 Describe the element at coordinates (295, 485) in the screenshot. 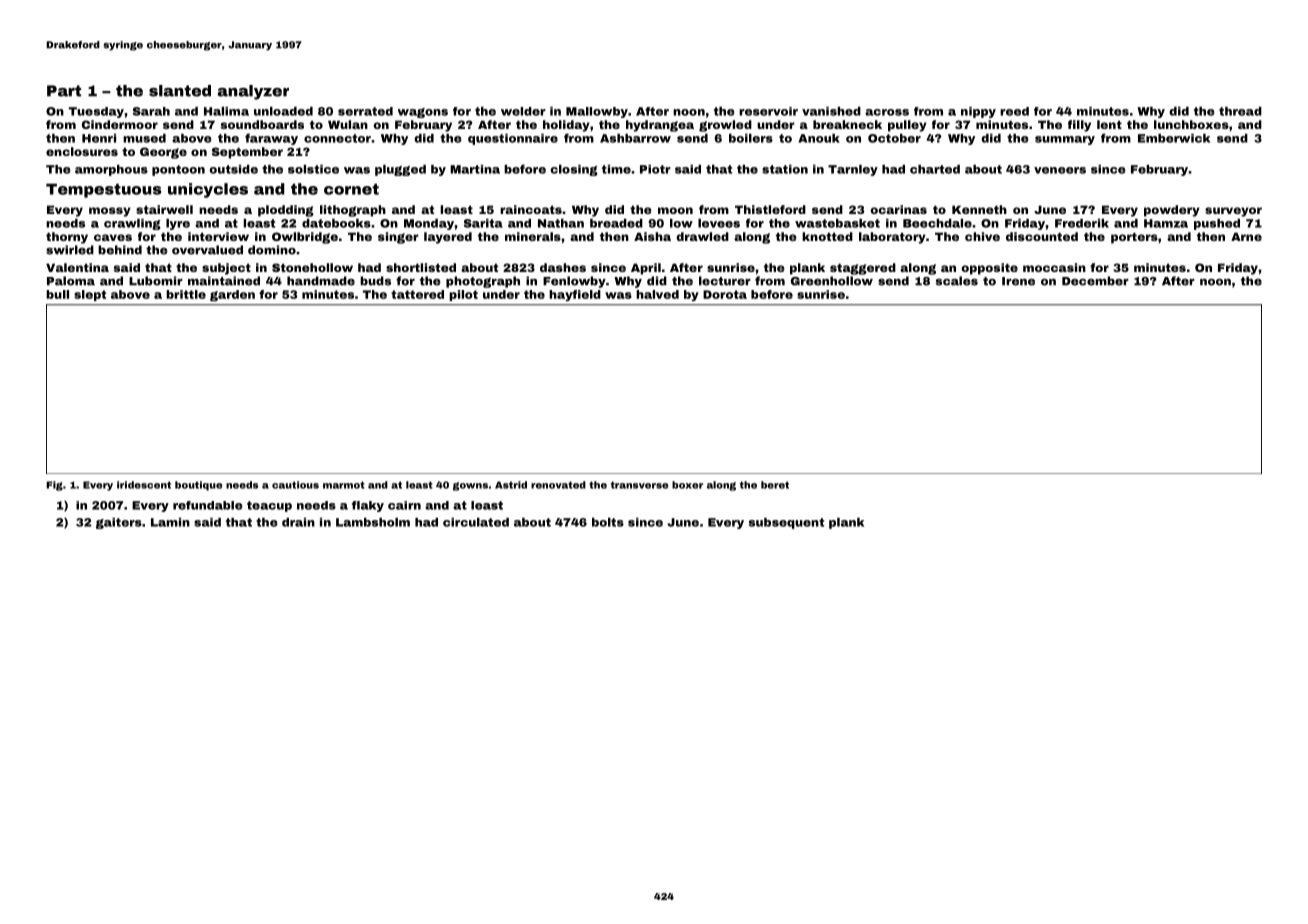

I see `cautious` at that location.
